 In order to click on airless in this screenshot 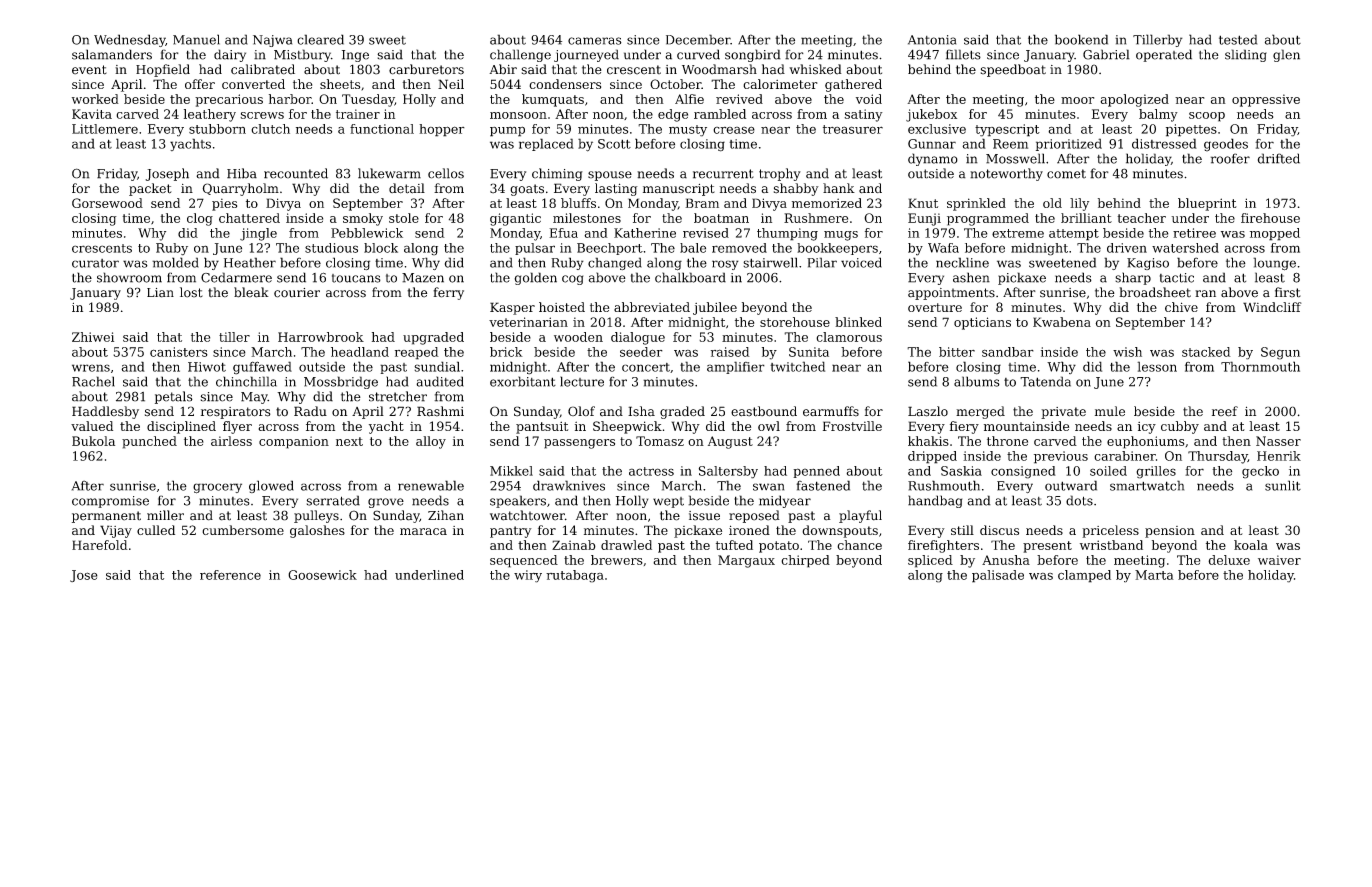, I will do `click(231, 441)`.
